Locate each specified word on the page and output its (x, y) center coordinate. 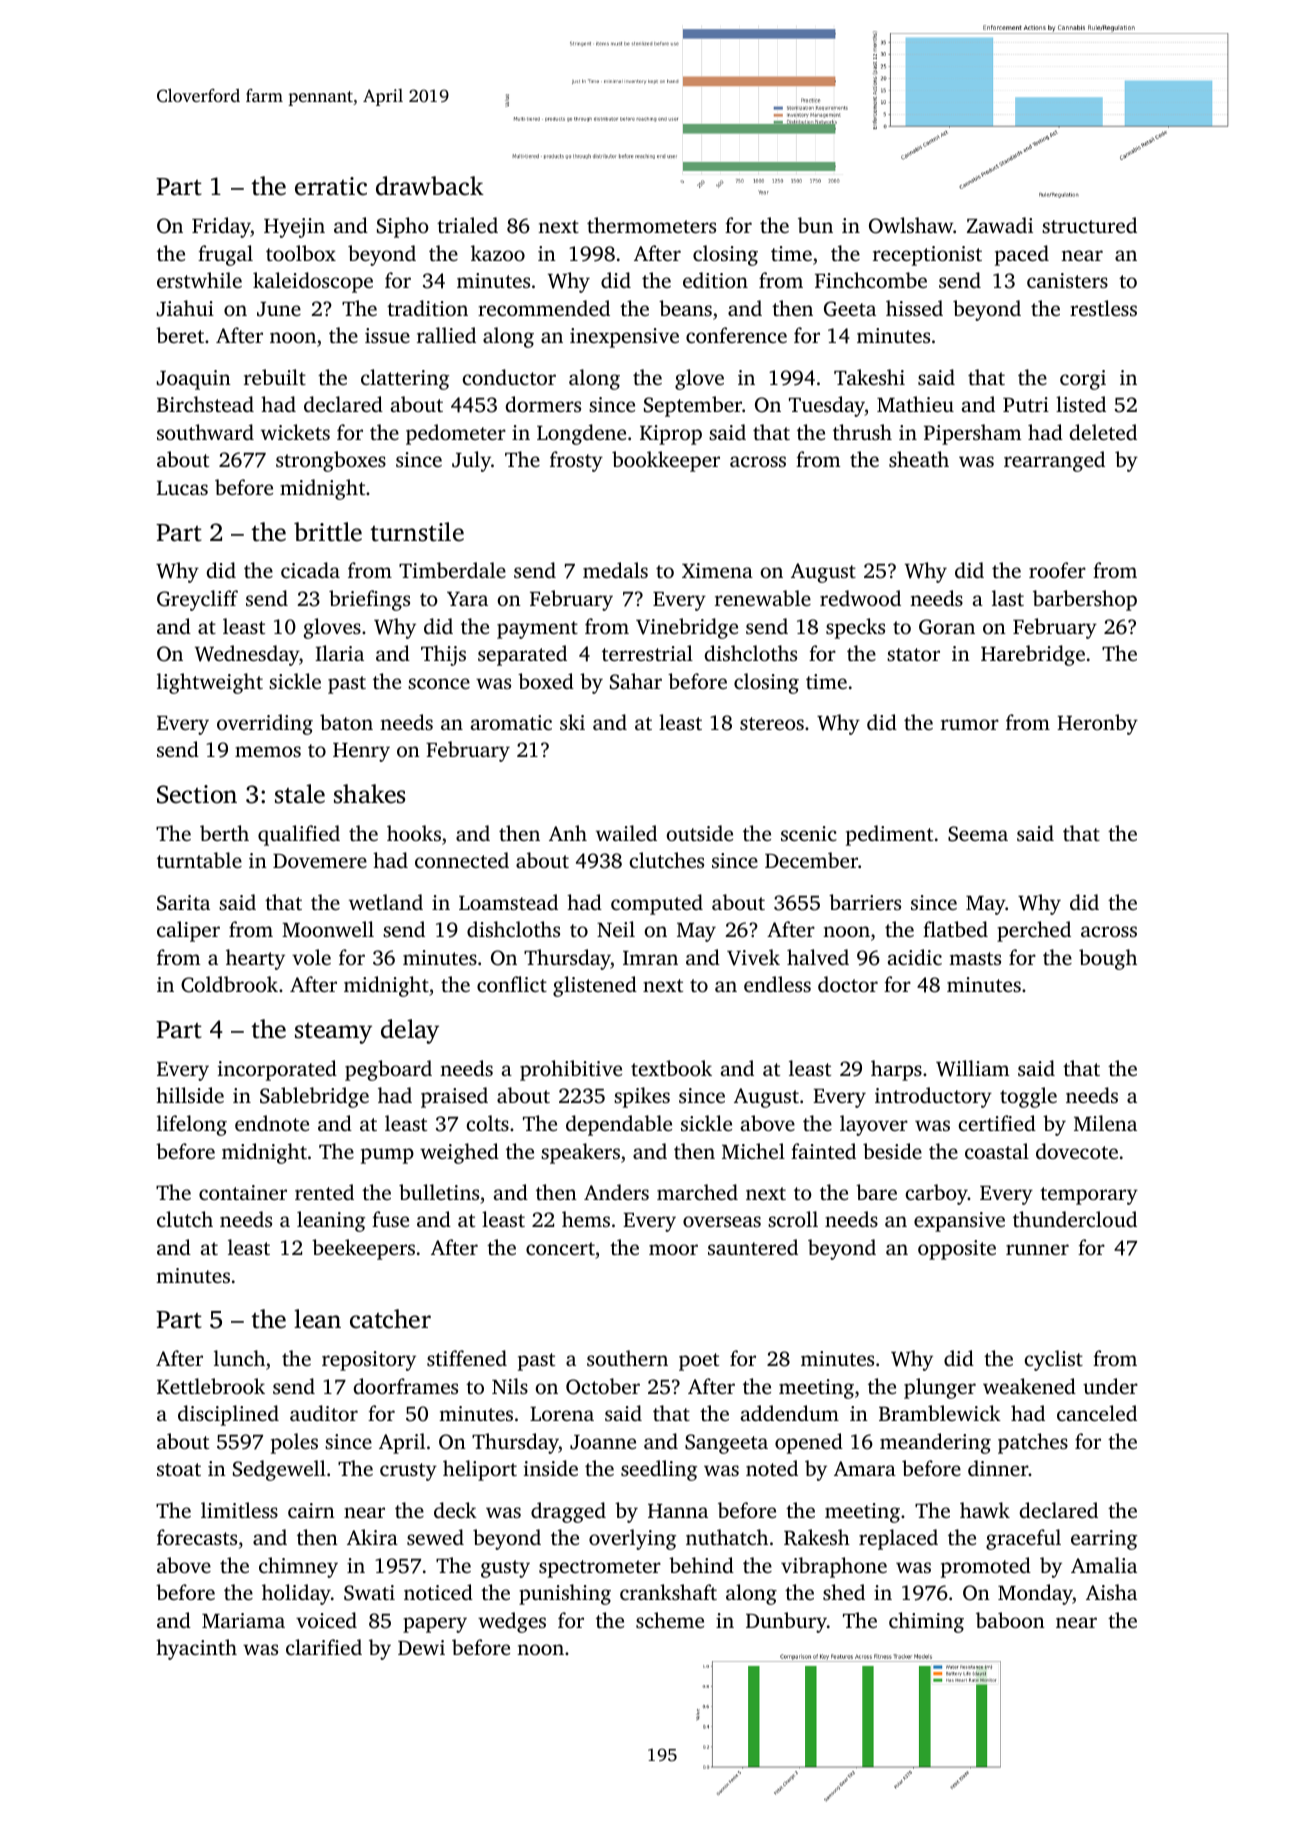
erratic (331, 186)
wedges (512, 1622)
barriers (865, 902)
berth (224, 833)
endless (777, 984)
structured (1089, 225)
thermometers (651, 225)
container (243, 1192)
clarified (324, 1647)
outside (700, 833)
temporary (1089, 1196)
